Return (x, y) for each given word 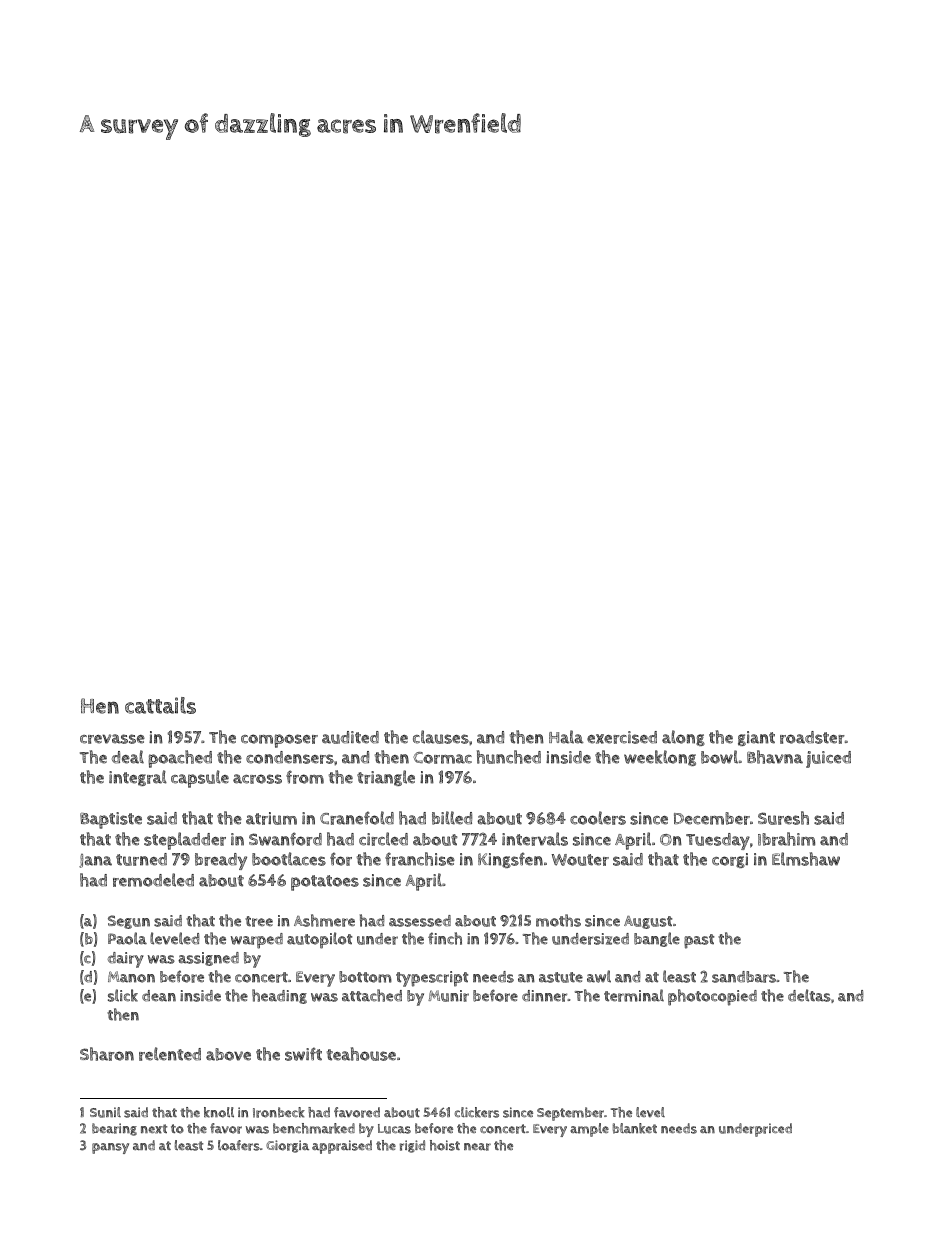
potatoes (325, 883)
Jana (95, 861)
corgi (730, 860)
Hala (566, 737)
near (477, 1147)
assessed (420, 921)
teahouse (361, 1054)
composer (279, 741)
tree (259, 921)
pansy (110, 1148)
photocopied (712, 997)
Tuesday (718, 841)
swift (303, 1054)
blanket (635, 1128)
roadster (812, 737)
